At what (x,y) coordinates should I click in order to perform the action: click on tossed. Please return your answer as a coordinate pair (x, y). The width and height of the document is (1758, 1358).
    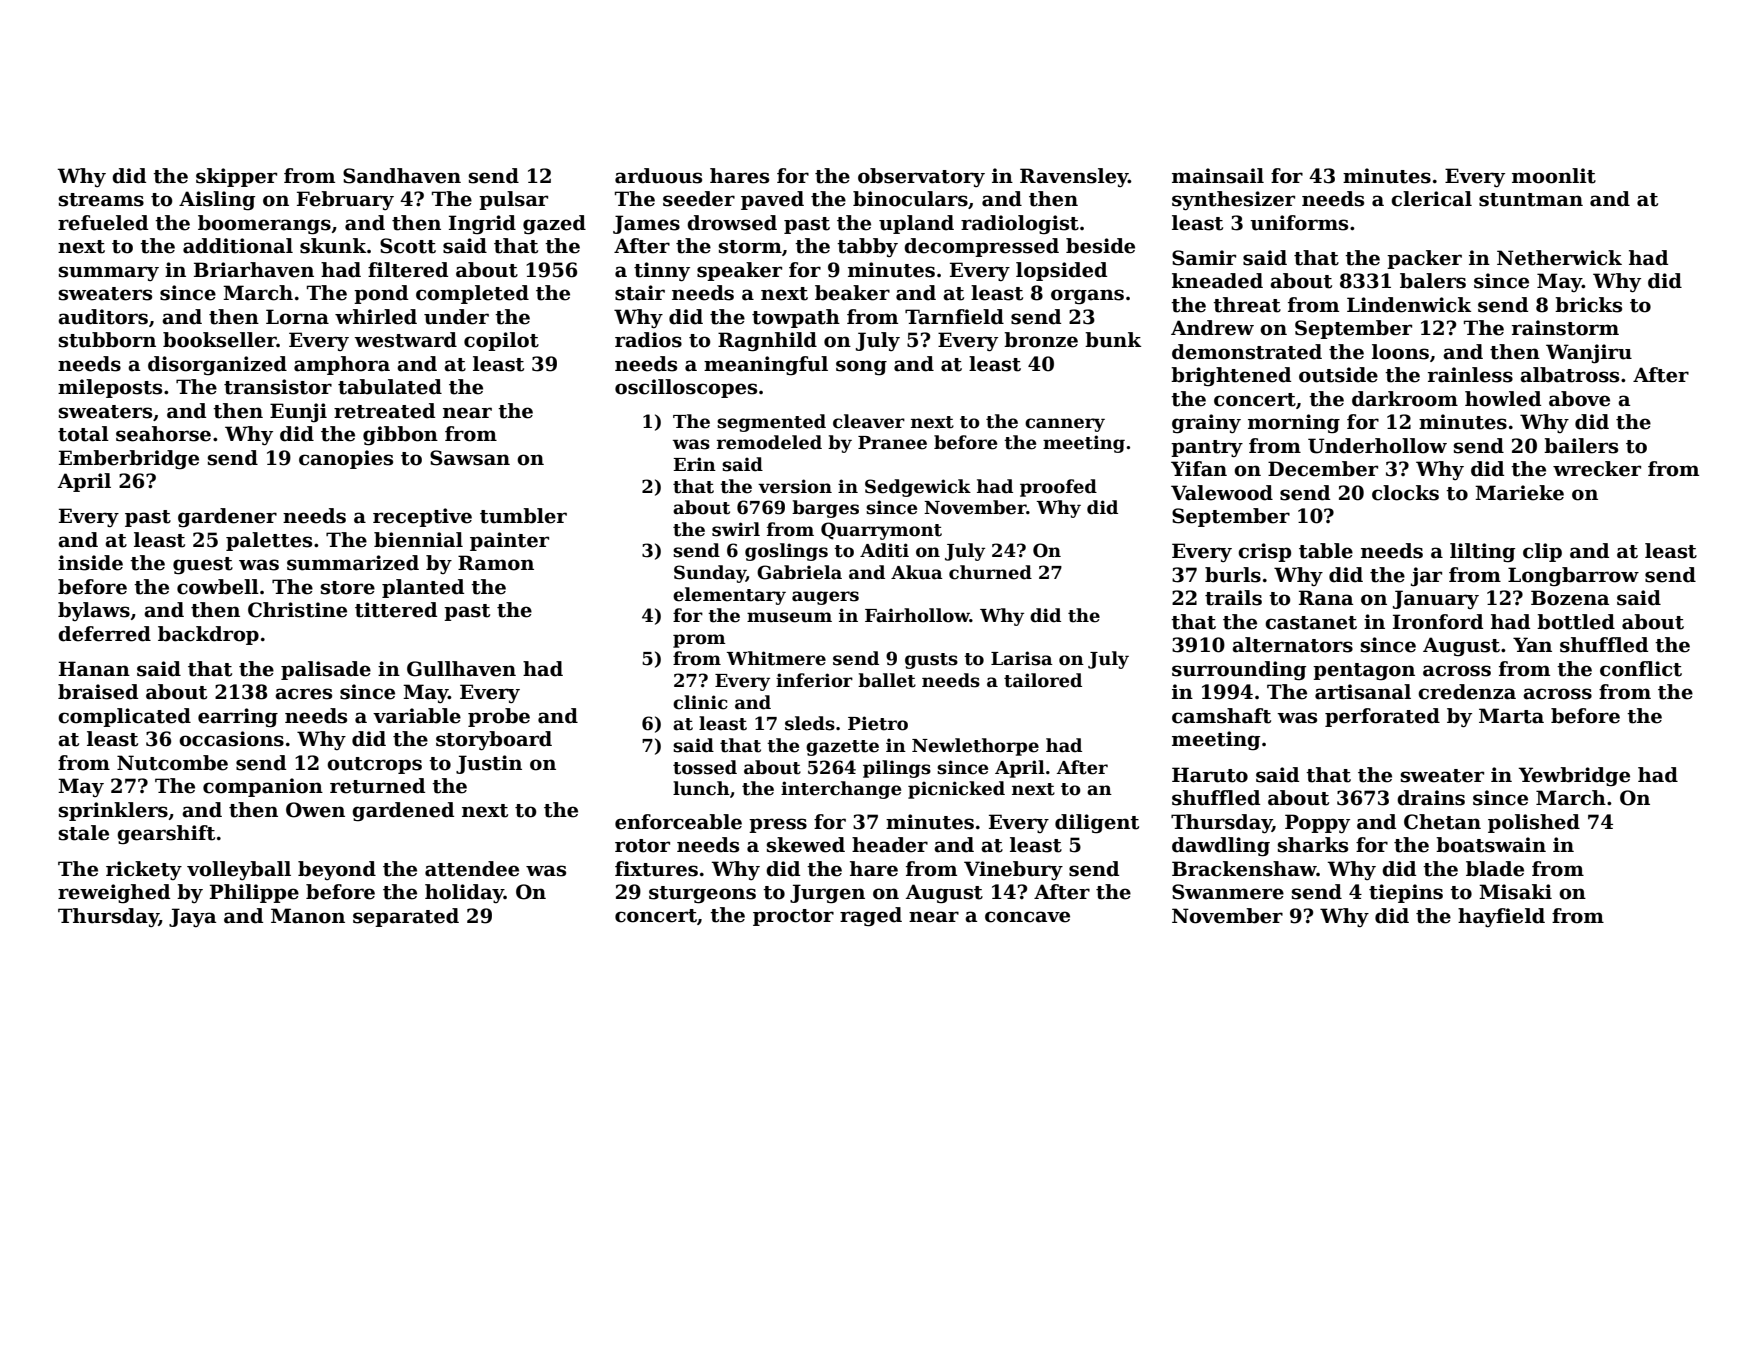
    Looking at the image, I should click on (705, 767).
